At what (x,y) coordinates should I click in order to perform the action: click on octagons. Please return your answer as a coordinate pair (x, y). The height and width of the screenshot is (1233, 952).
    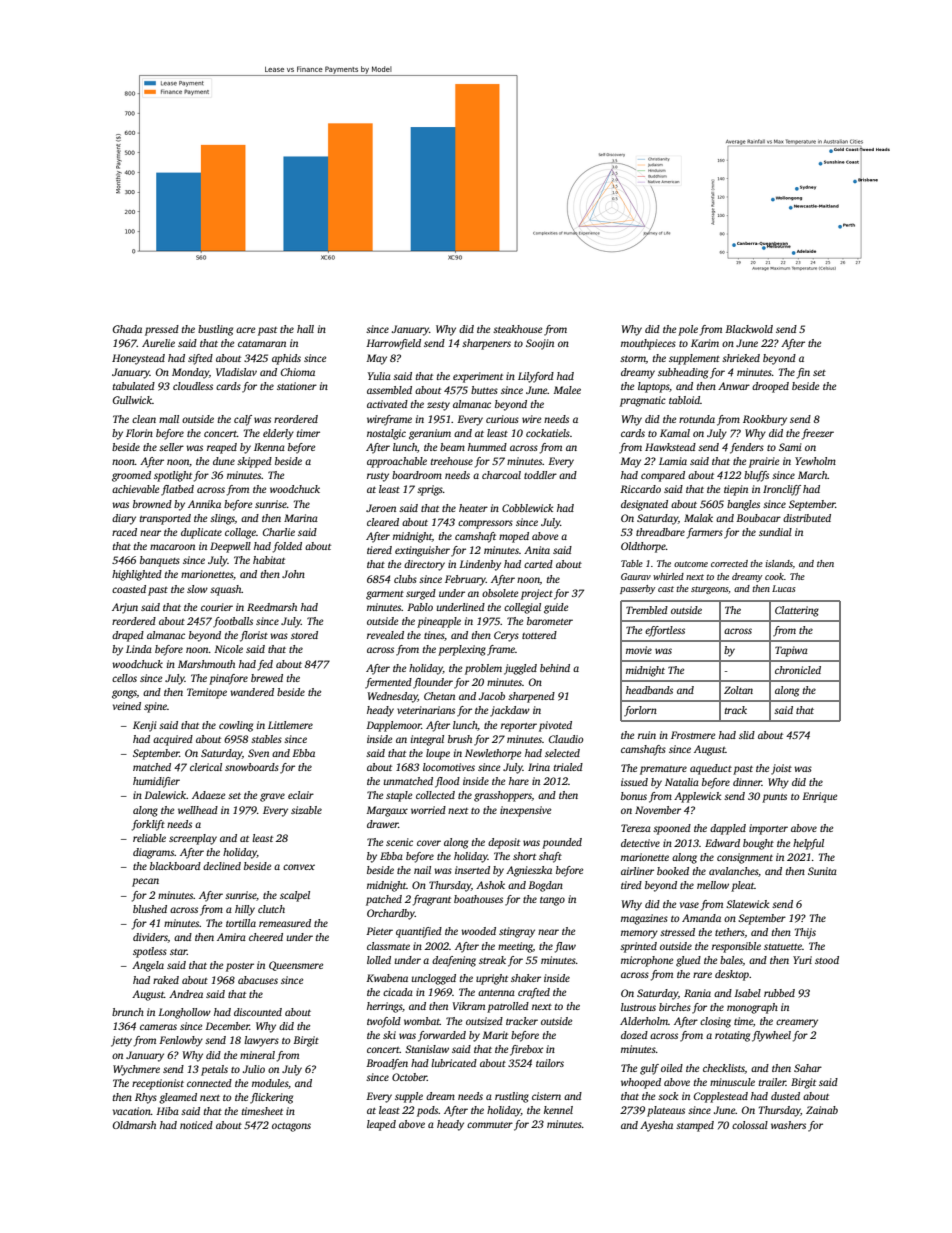
    Looking at the image, I should click on (291, 1127).
